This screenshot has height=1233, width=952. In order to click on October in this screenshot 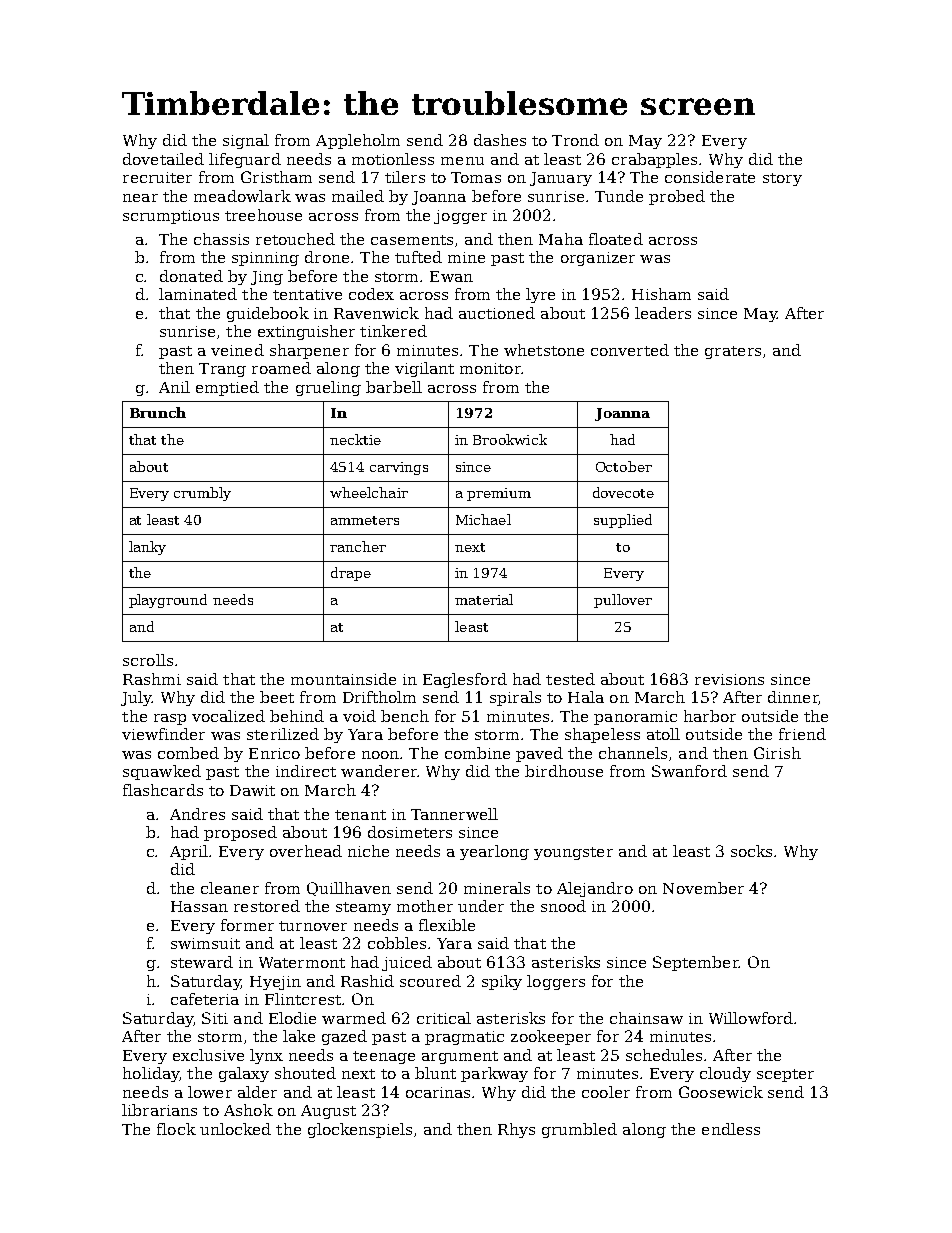, I will do `click(624, 466)`.
